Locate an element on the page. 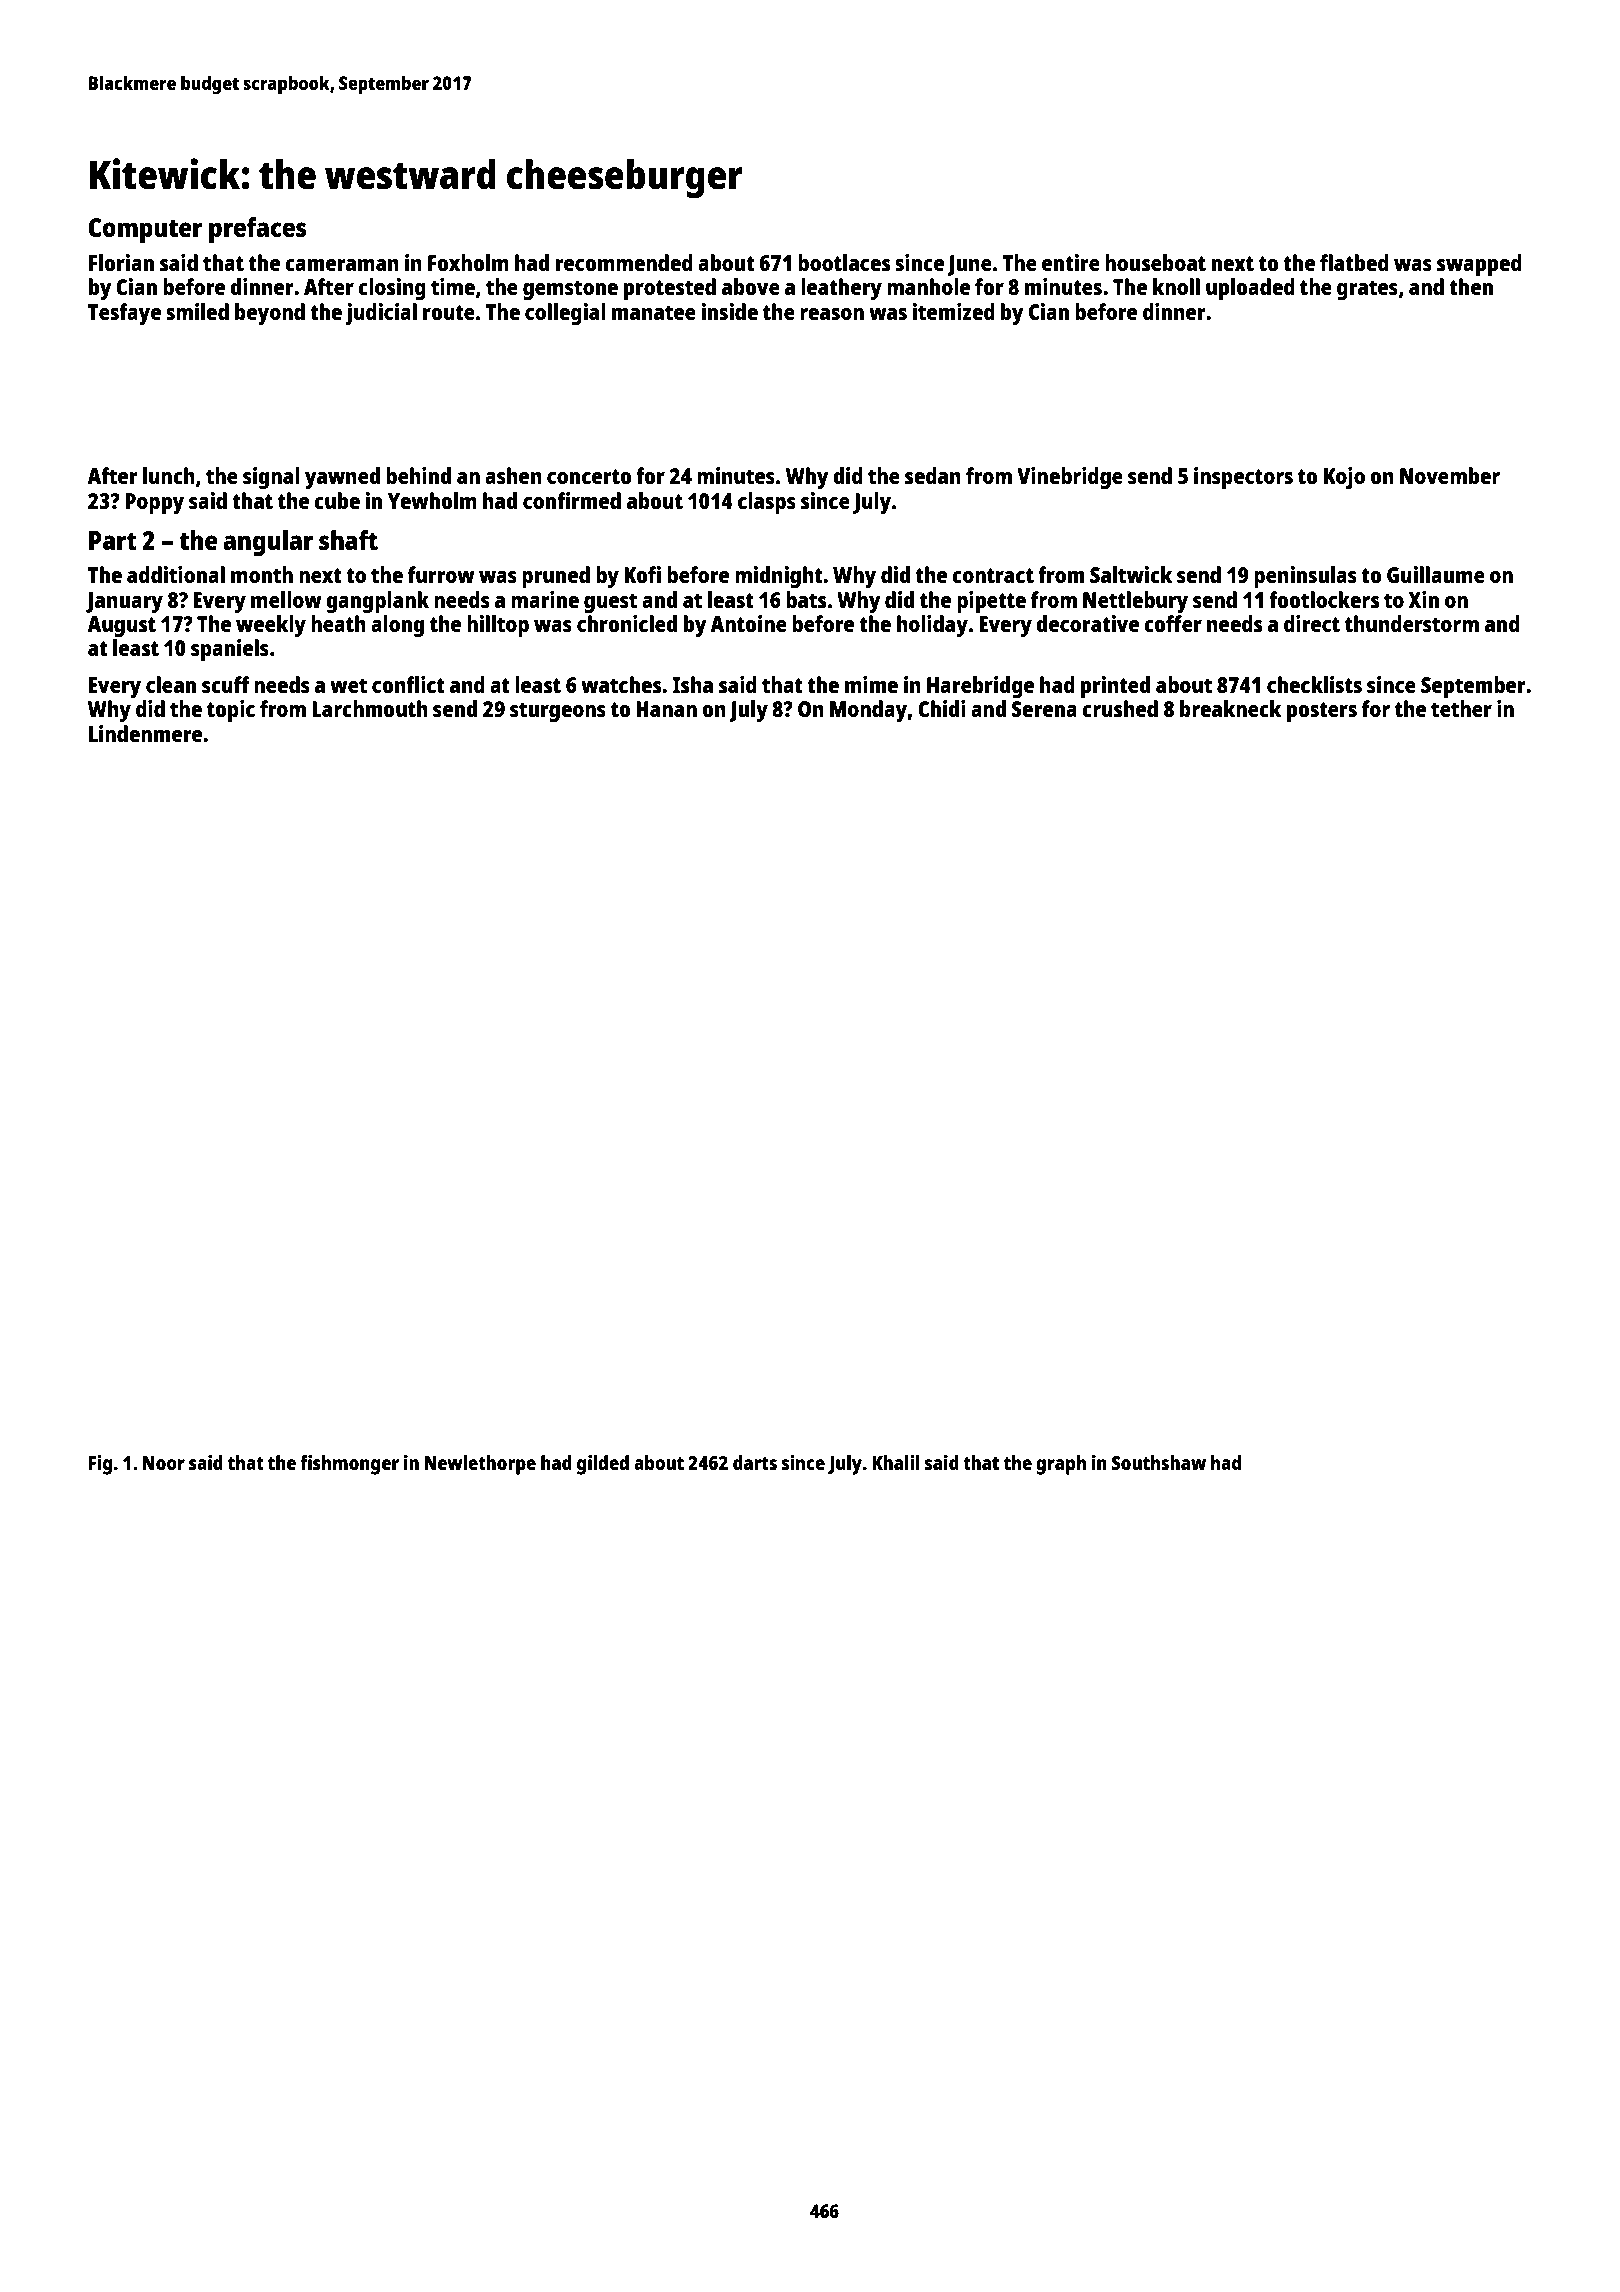 The width and height of the image is (1620, 2292). inspectors is located at coordinates (1243, 478).
